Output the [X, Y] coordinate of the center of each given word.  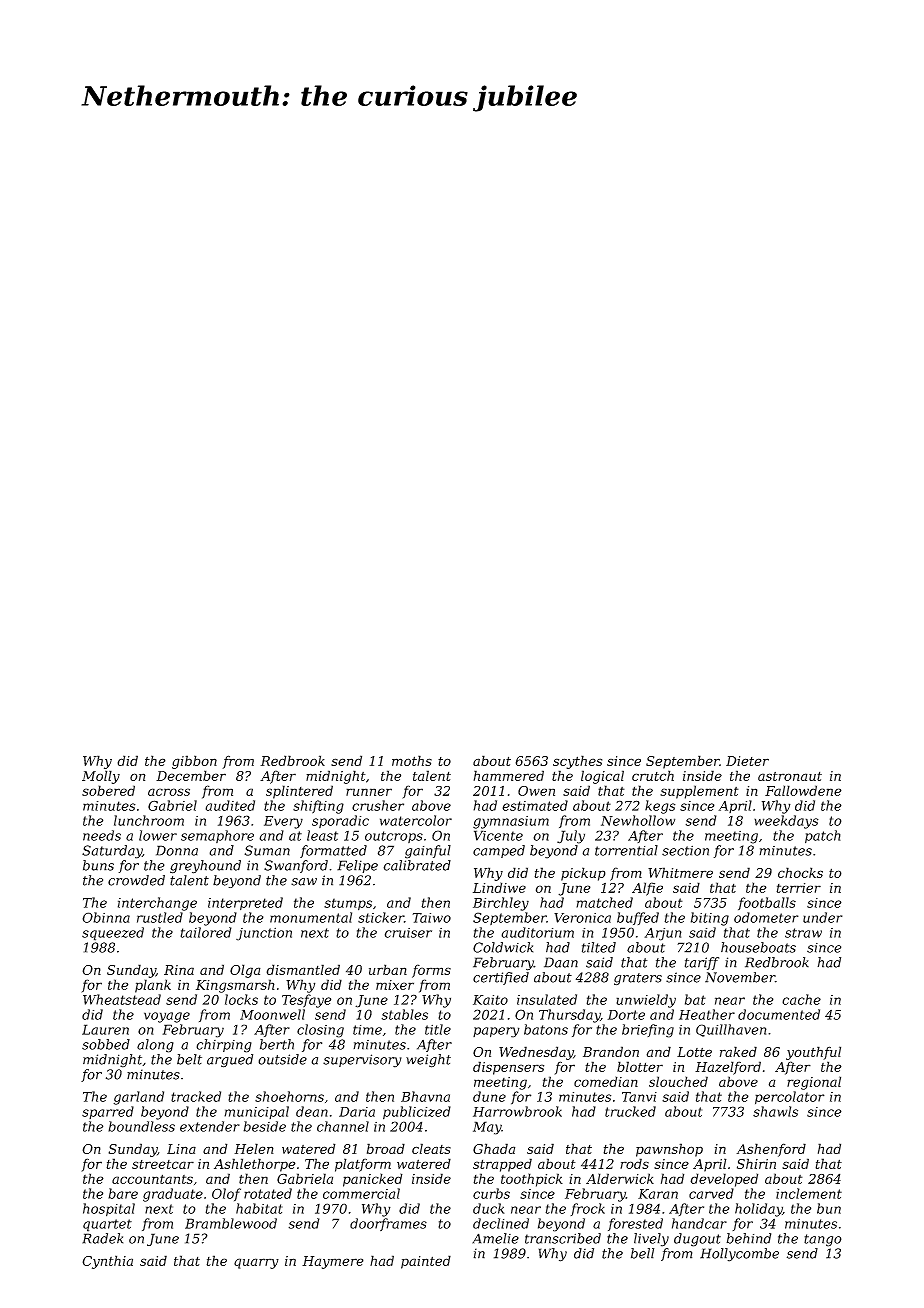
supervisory [362, 1061]
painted [426, 1262]
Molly [101, 777]
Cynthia [107, 1262]
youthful [813, 1053]
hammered [508, 775]
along [155, 1046]
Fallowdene [803, 790]
